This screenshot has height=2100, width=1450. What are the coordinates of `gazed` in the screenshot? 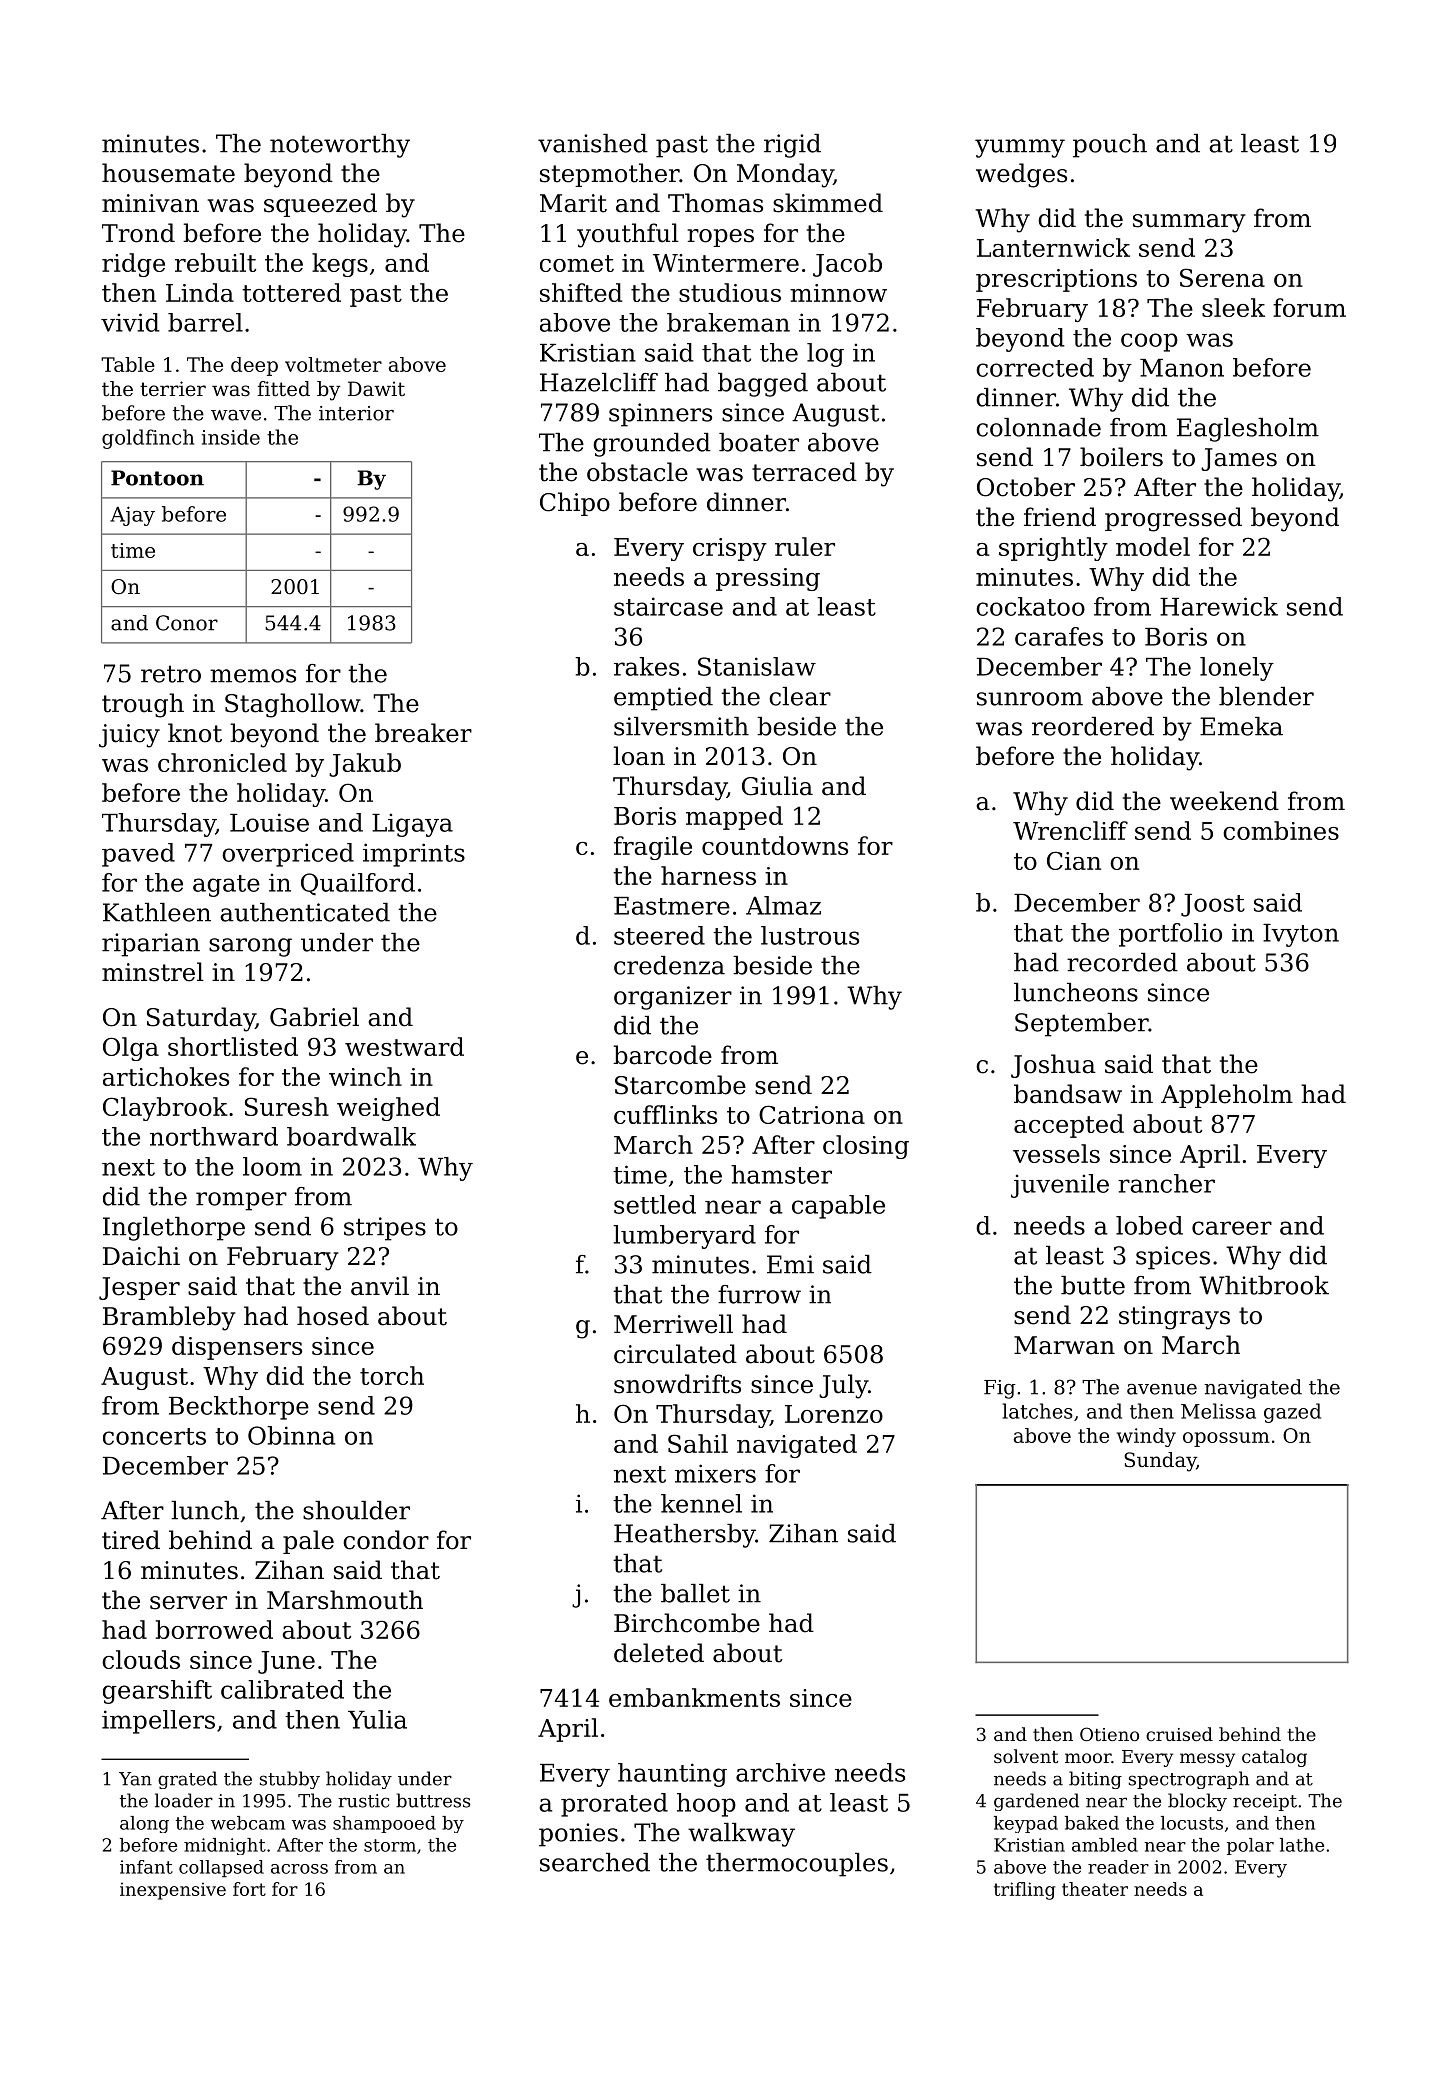 It's located at (1292, 1413).
